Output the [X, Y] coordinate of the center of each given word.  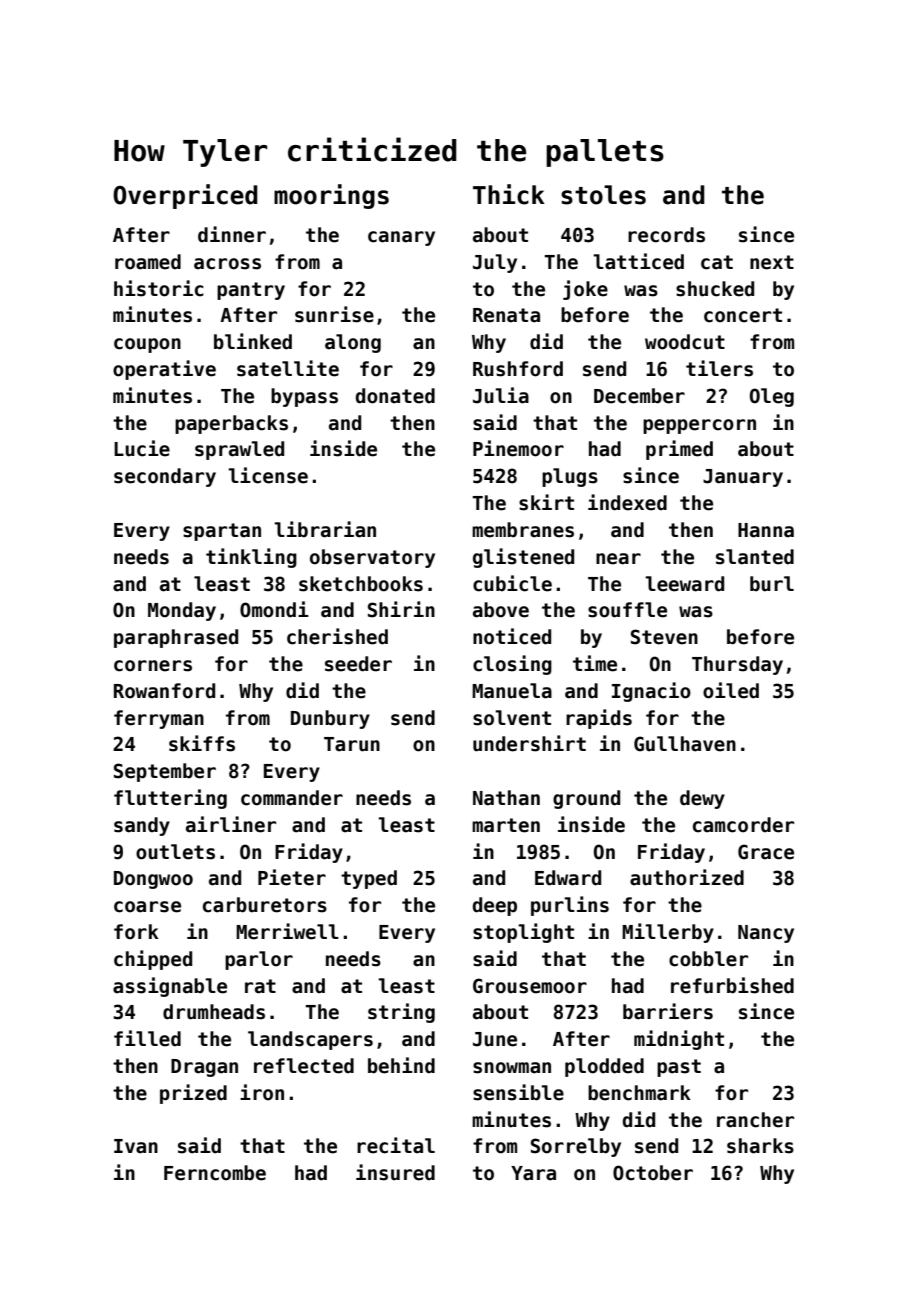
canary [401, 238]
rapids [599, 719]
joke [585, 290]
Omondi [274, 609]
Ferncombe [215, 1173]
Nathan [506, 798]
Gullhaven [685, 744]
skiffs [202, 743]
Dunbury [330, 719]
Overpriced [185, 196]
